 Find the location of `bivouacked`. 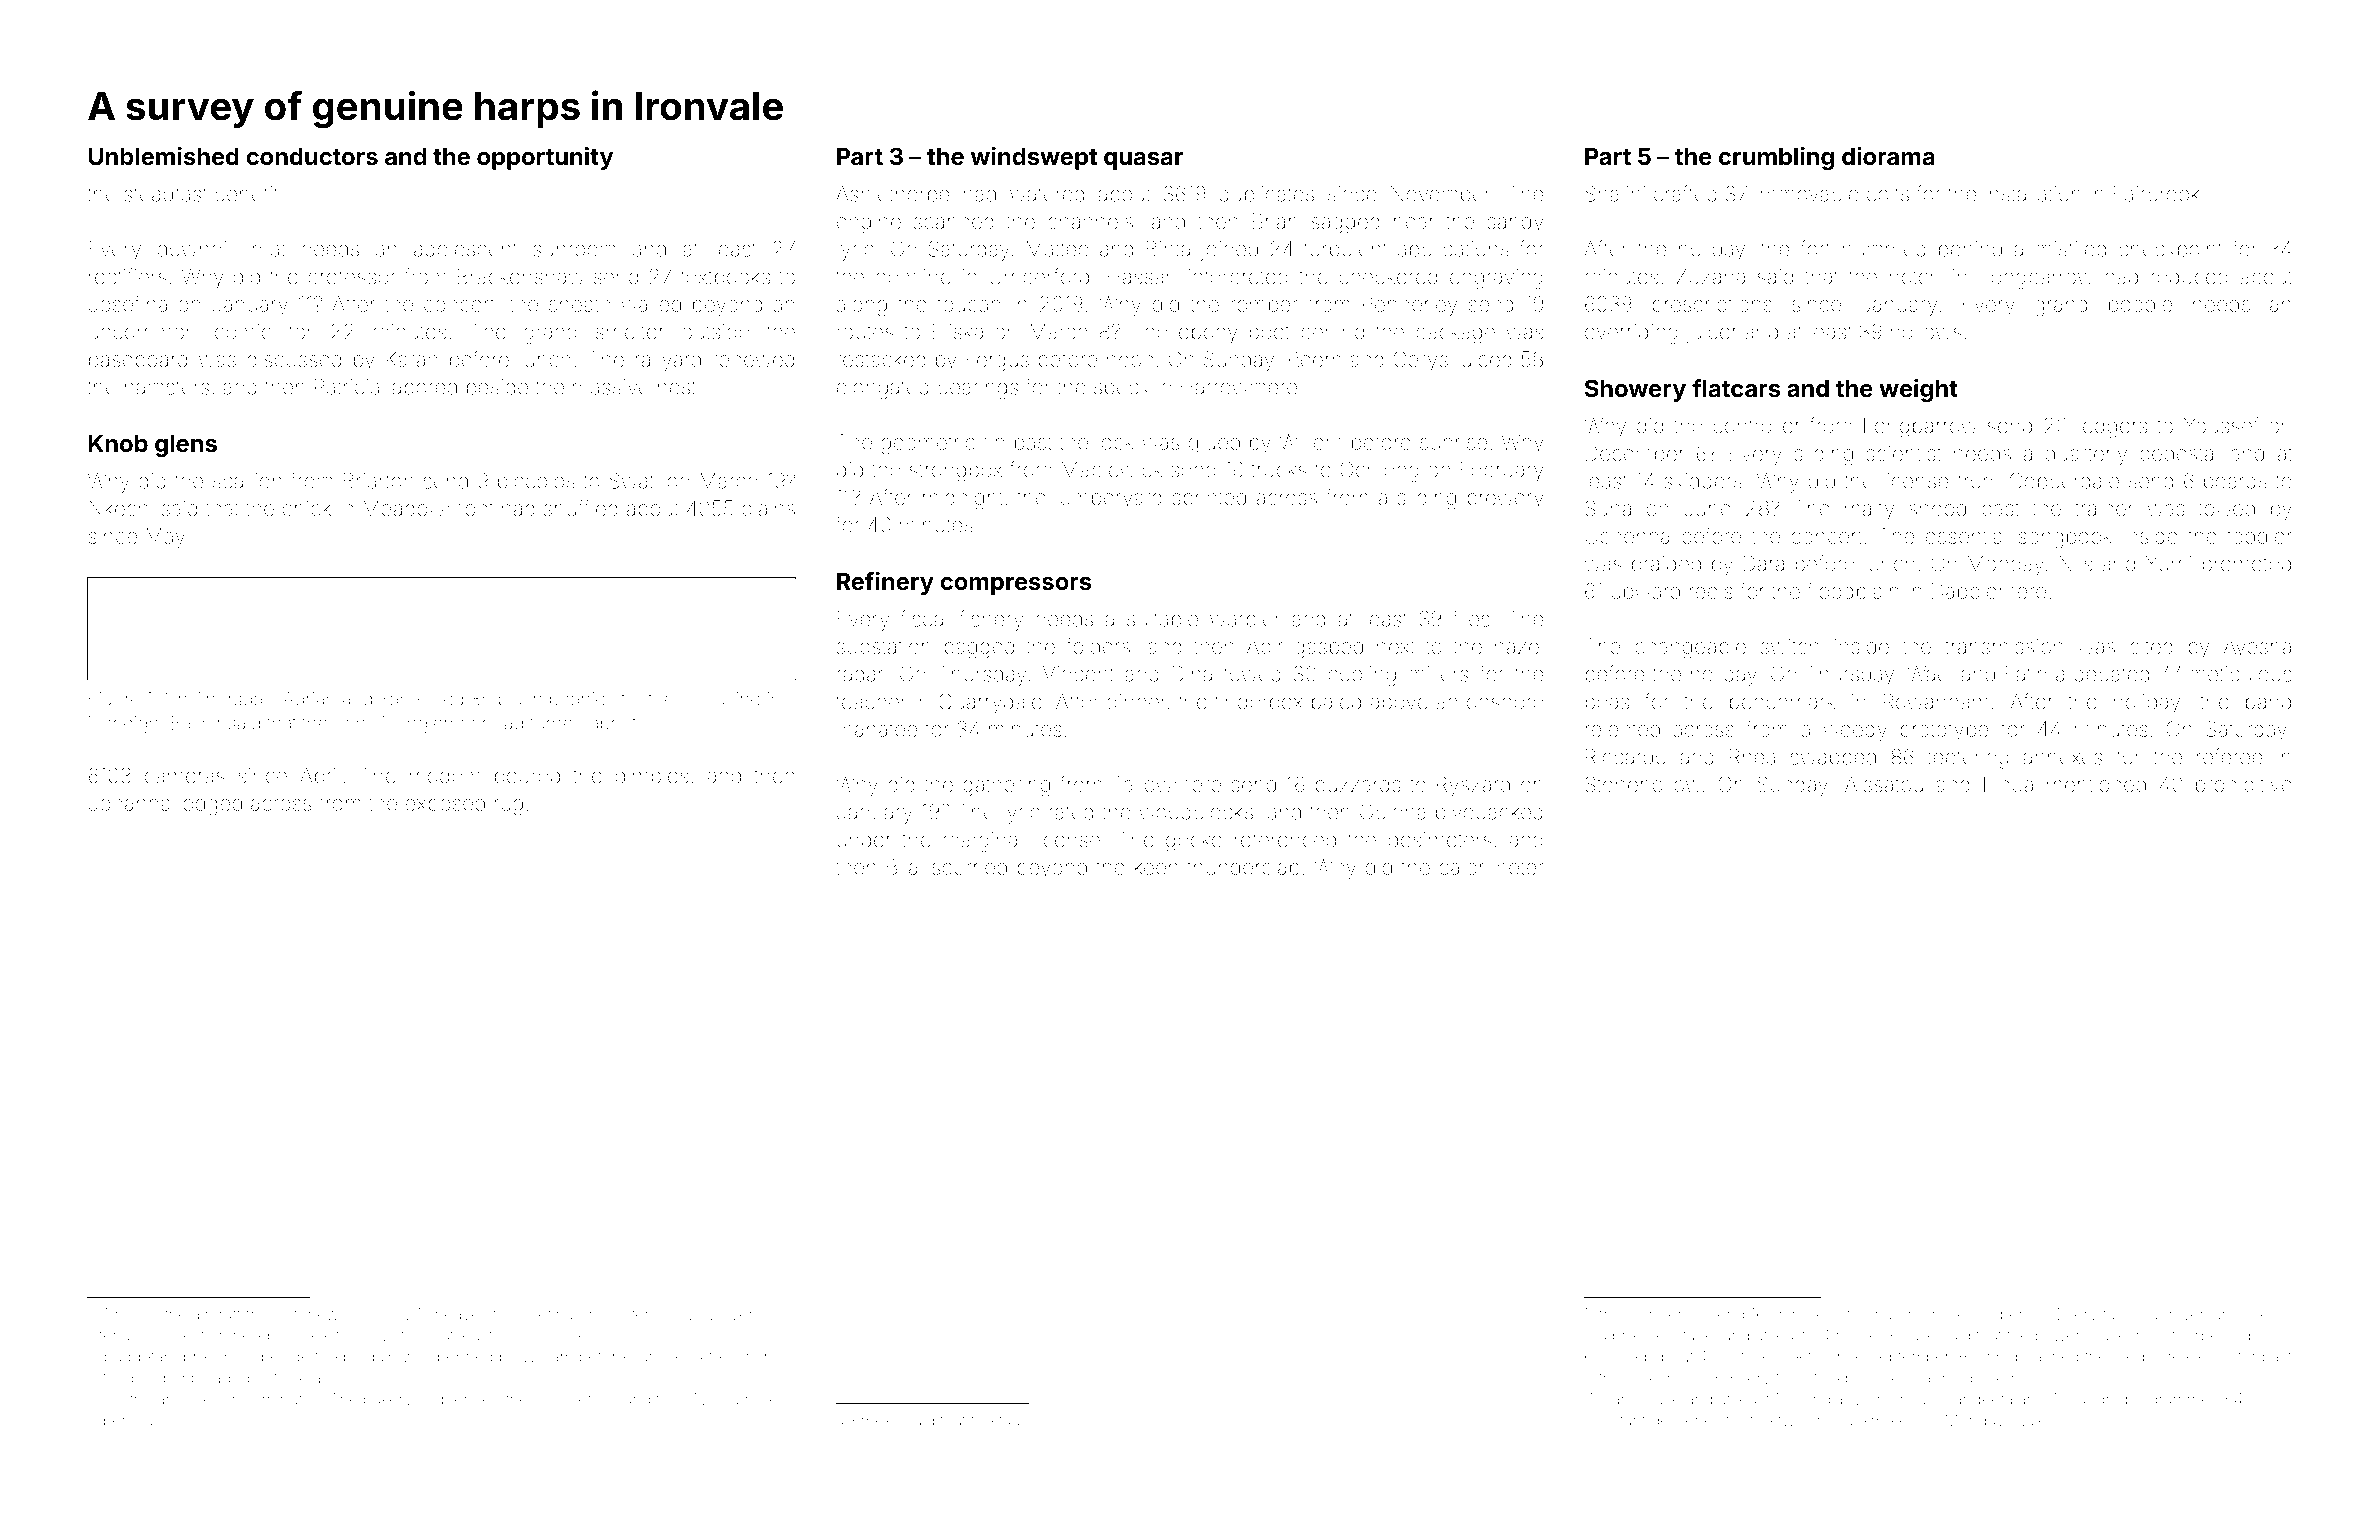

bivouacked is located at coordinates (1489, 812).
